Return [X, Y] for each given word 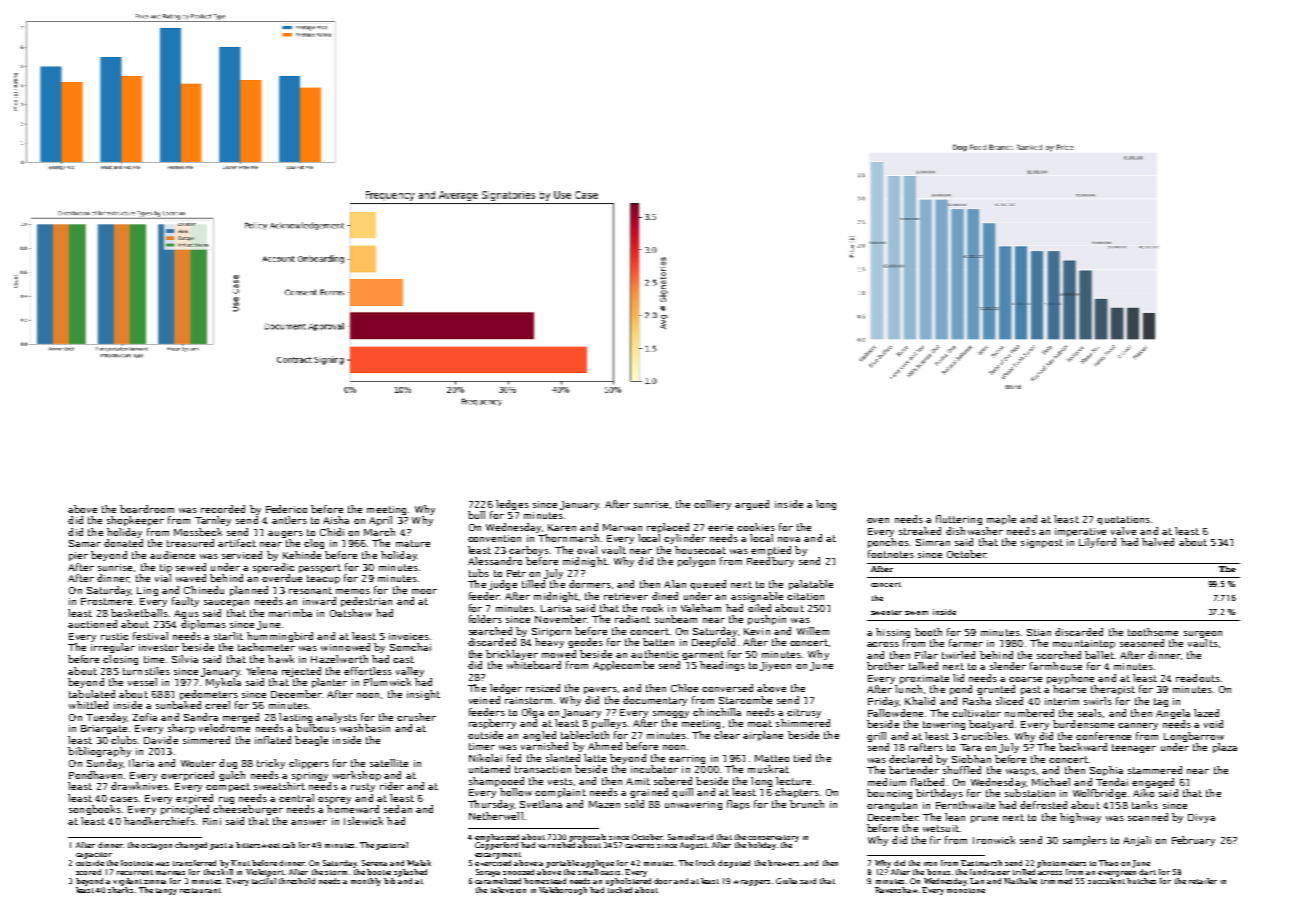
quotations [1123, 520]
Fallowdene [895, 713]
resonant [310, 590]
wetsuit [941, 828]
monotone [966, 890]
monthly [366, 882]
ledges [512, 505]
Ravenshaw [896, 890]
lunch [908, 689]
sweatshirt [279, 786]
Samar [85, 543]
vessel [142, 682]
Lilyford [1097, 543]
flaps [738, 805]
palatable [811, 585]
